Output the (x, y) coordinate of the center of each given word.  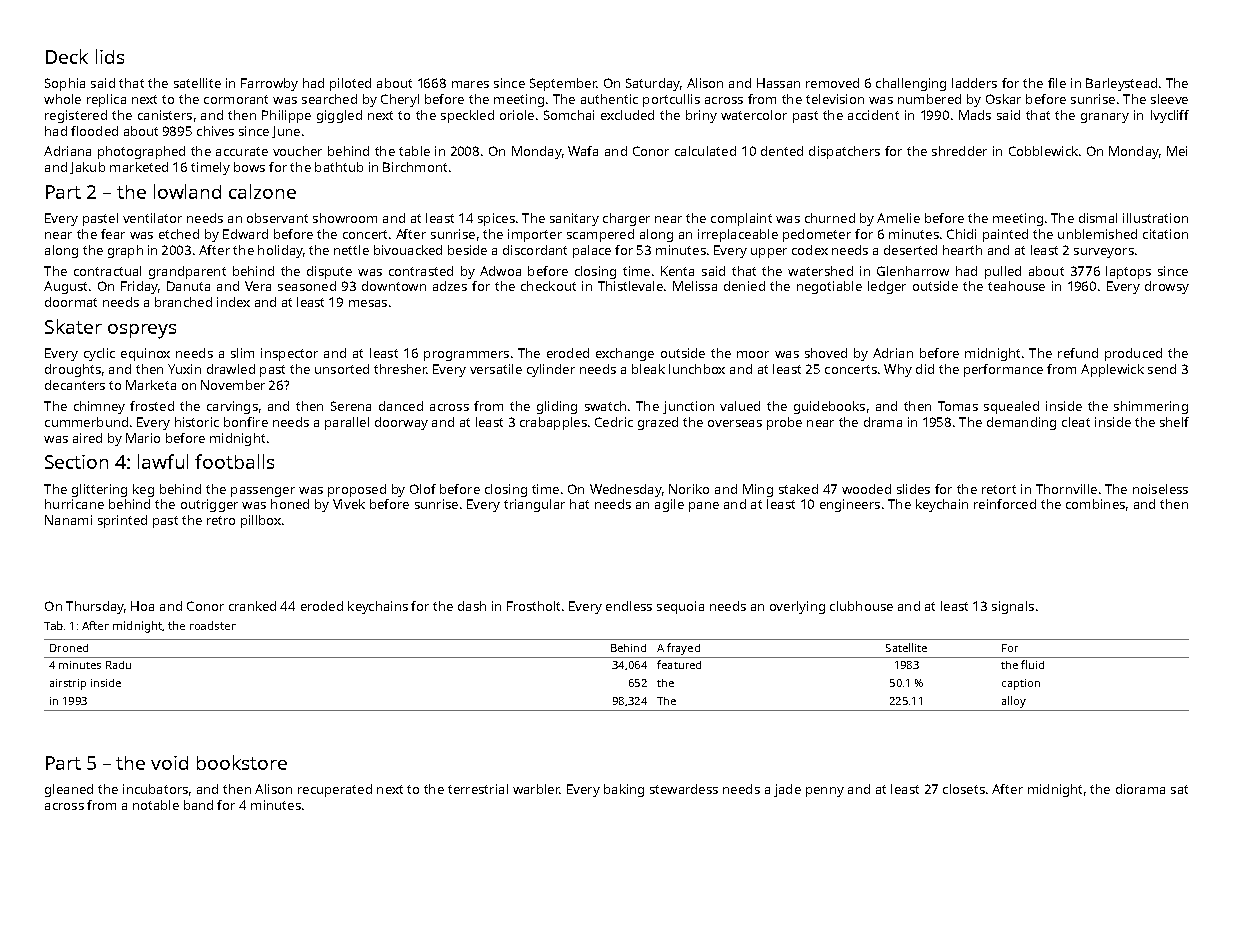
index (233, 302)
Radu (118, 665)
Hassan (778, 83)
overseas (735, 423)
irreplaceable (738, 235)
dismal (1098, 218)
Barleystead (1121, 84)
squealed (1011, 407)
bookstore (242, 762)
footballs (234, 461)
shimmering (1151, 407)
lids (110, 56)
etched (179, 234)
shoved (826, 353)
